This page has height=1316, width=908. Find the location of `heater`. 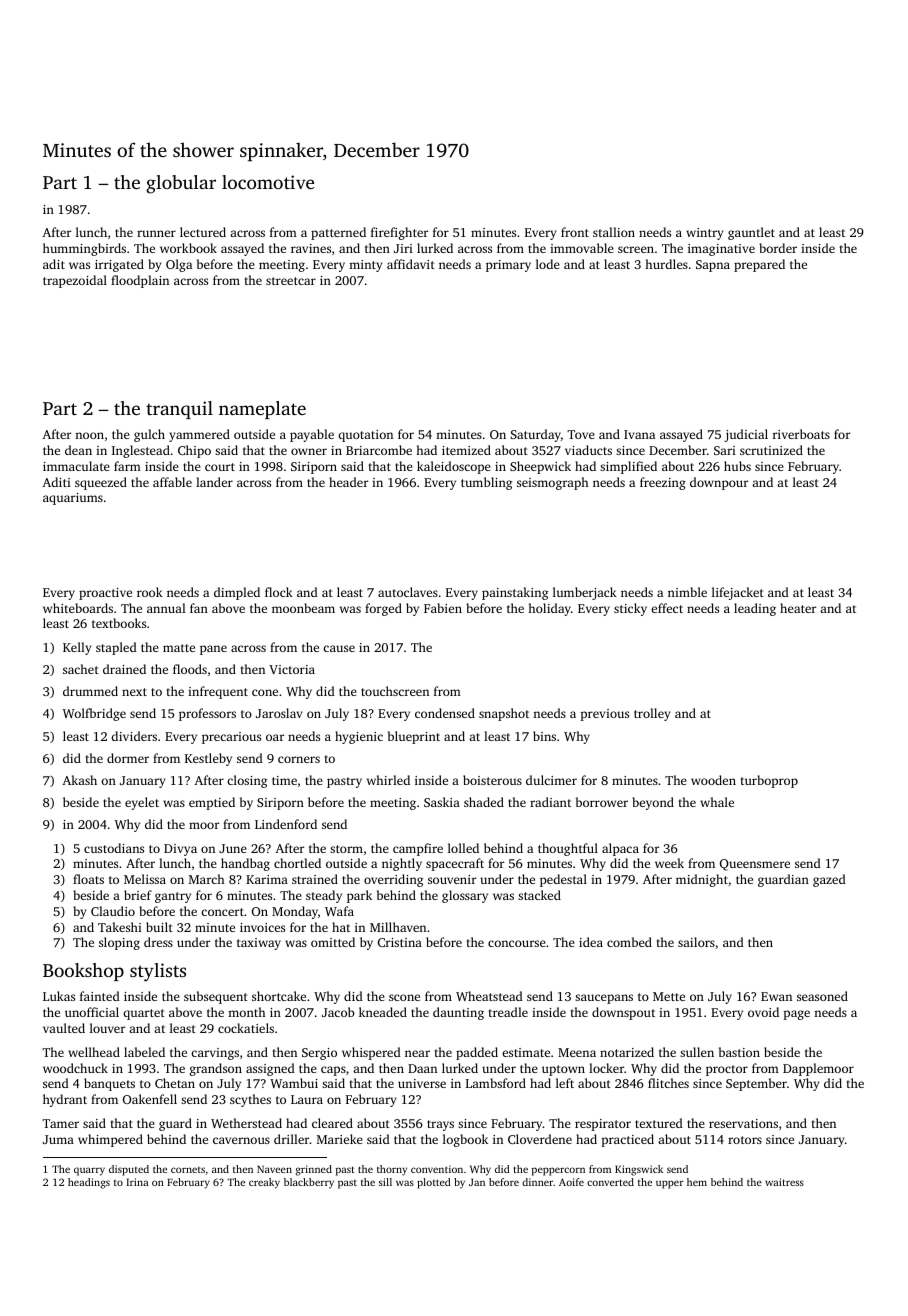

heater is located at coordinates (798, 608).
